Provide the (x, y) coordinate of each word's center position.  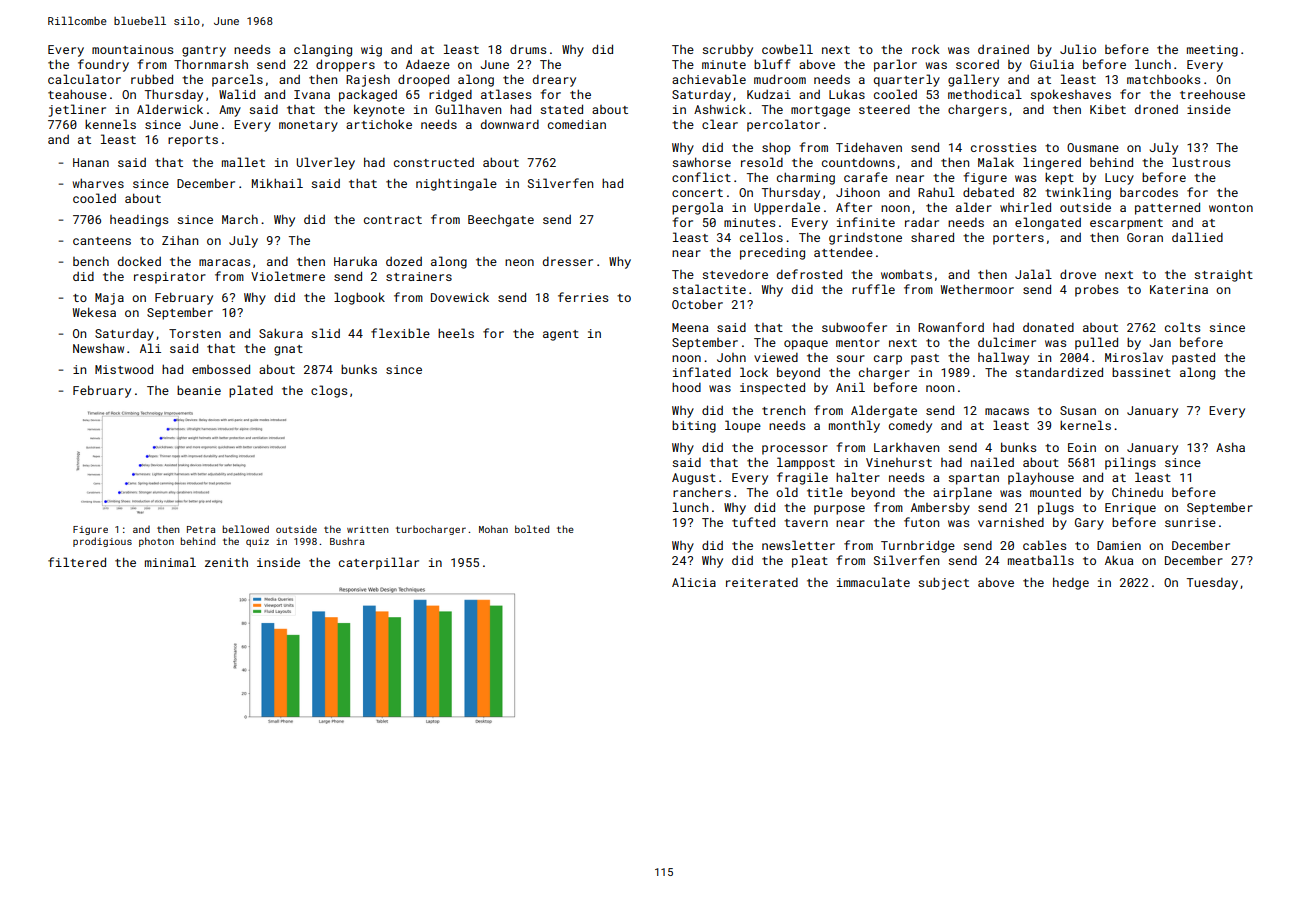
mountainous (132, 49)
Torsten (195, 333)
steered (884, 109)
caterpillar (379, 563)
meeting (1212, 51)
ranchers (702, 492)
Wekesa (94, 312)
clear (720, 124)
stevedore (735, 274)
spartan (973, 479)
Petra (201, 529)
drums (528, 49)
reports (193, 141)
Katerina (1179, 289)
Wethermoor (977, 289)
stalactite (709, 289)
